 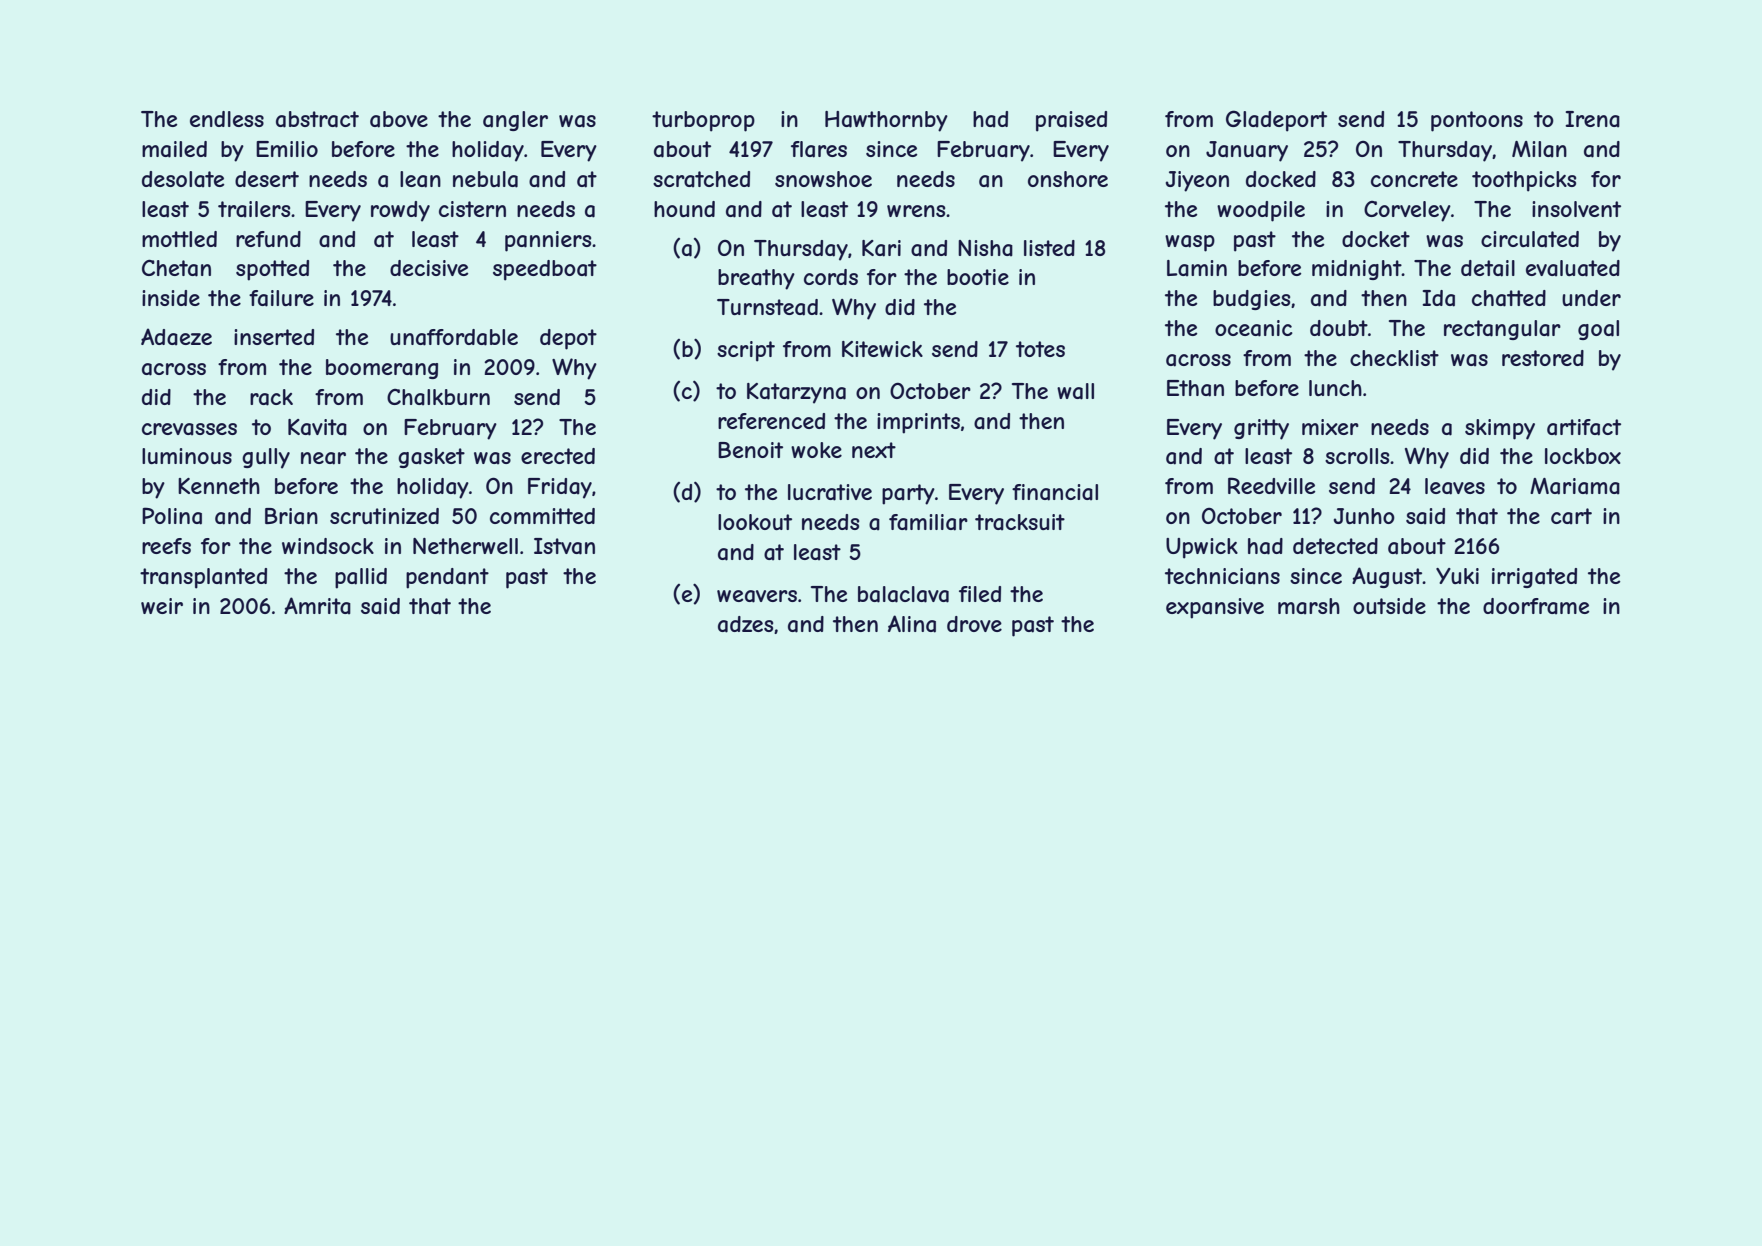 I want to click on angler, so click(x=515, y=121).
